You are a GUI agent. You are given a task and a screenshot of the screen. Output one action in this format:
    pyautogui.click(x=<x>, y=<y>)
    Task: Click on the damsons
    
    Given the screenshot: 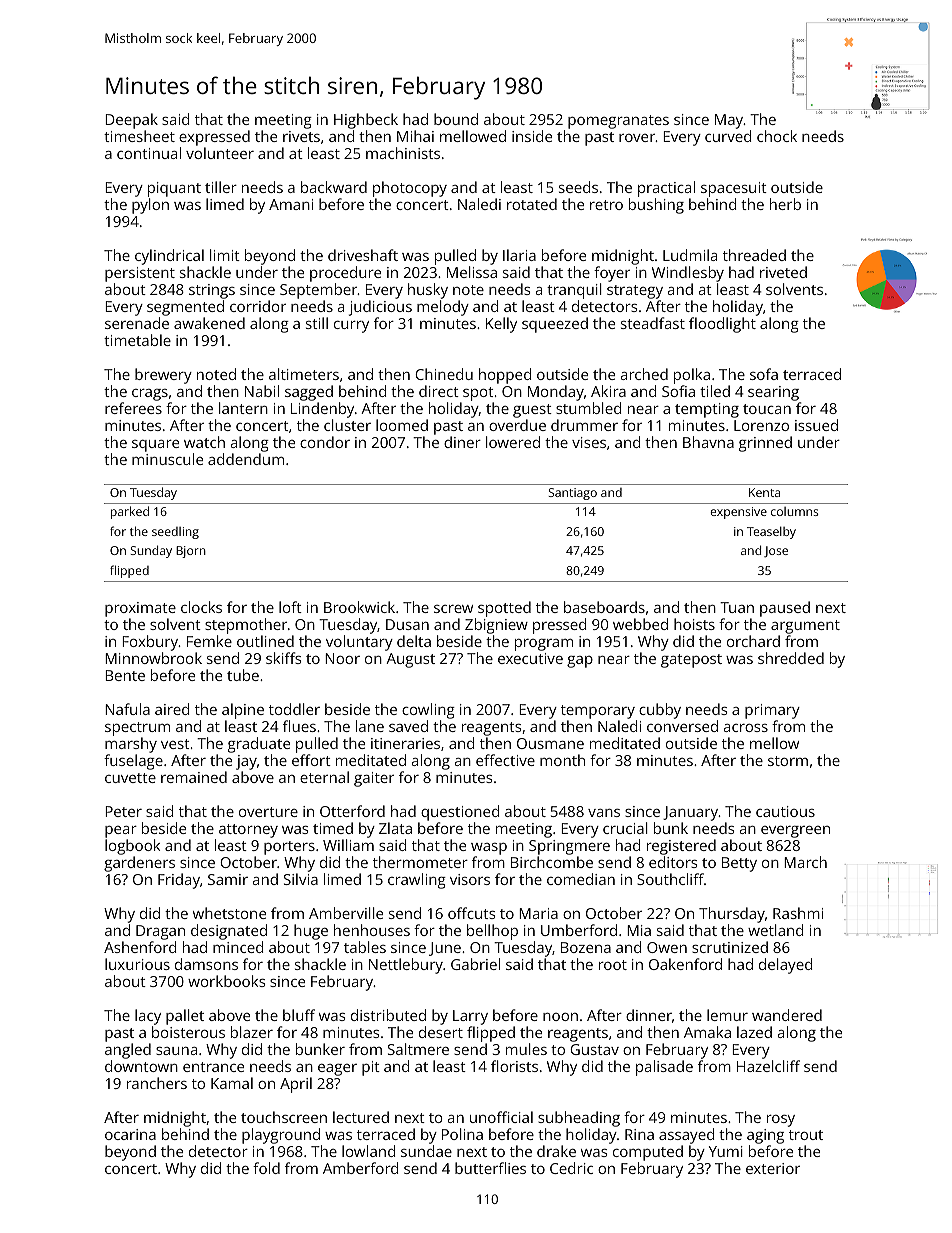 What is the action you would take?
    pyautogui.click(x=206, y=964)
